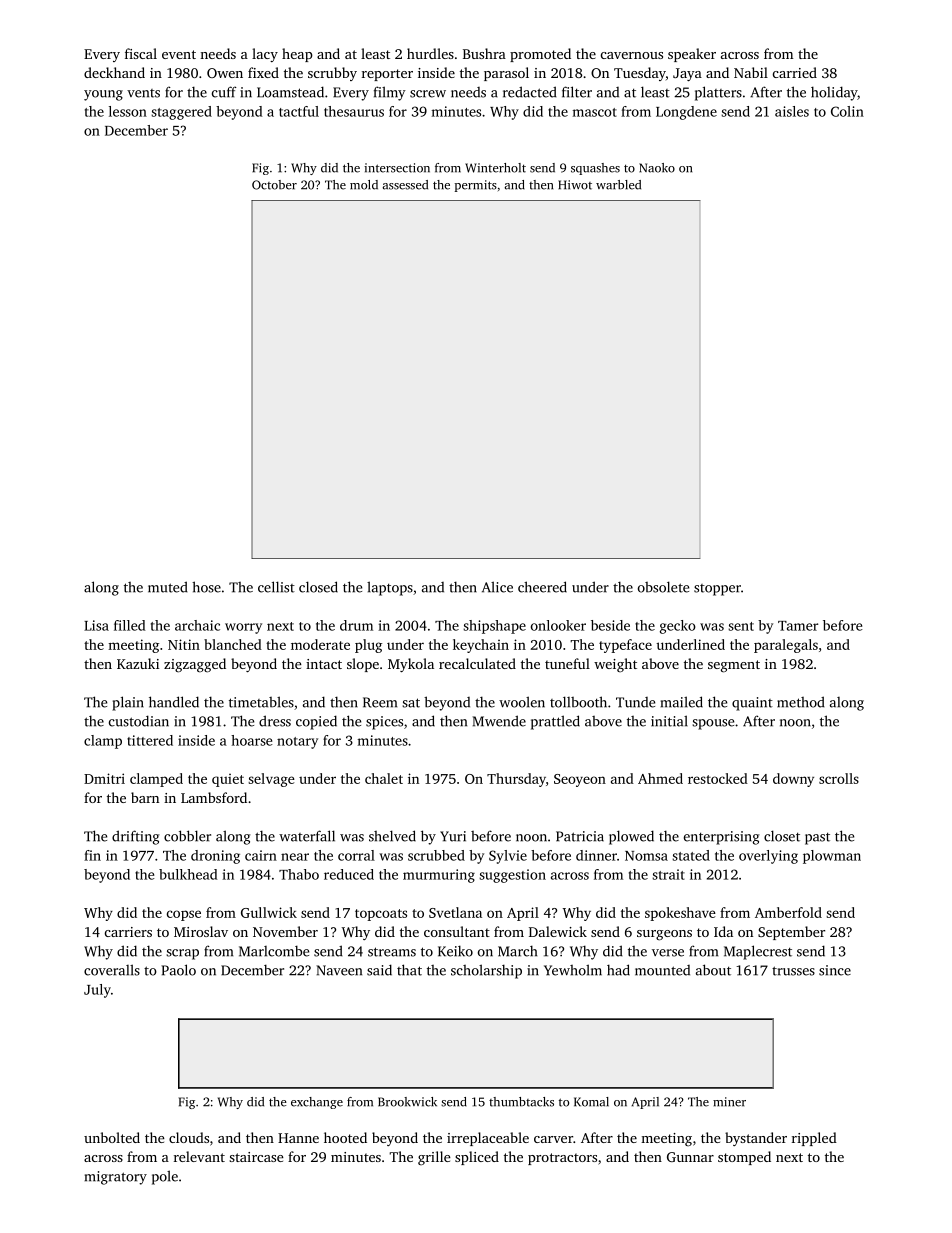  What do you see at coordinates (409, 970) in the screenshot?
I see `that` at bounding box center [409, 970].
